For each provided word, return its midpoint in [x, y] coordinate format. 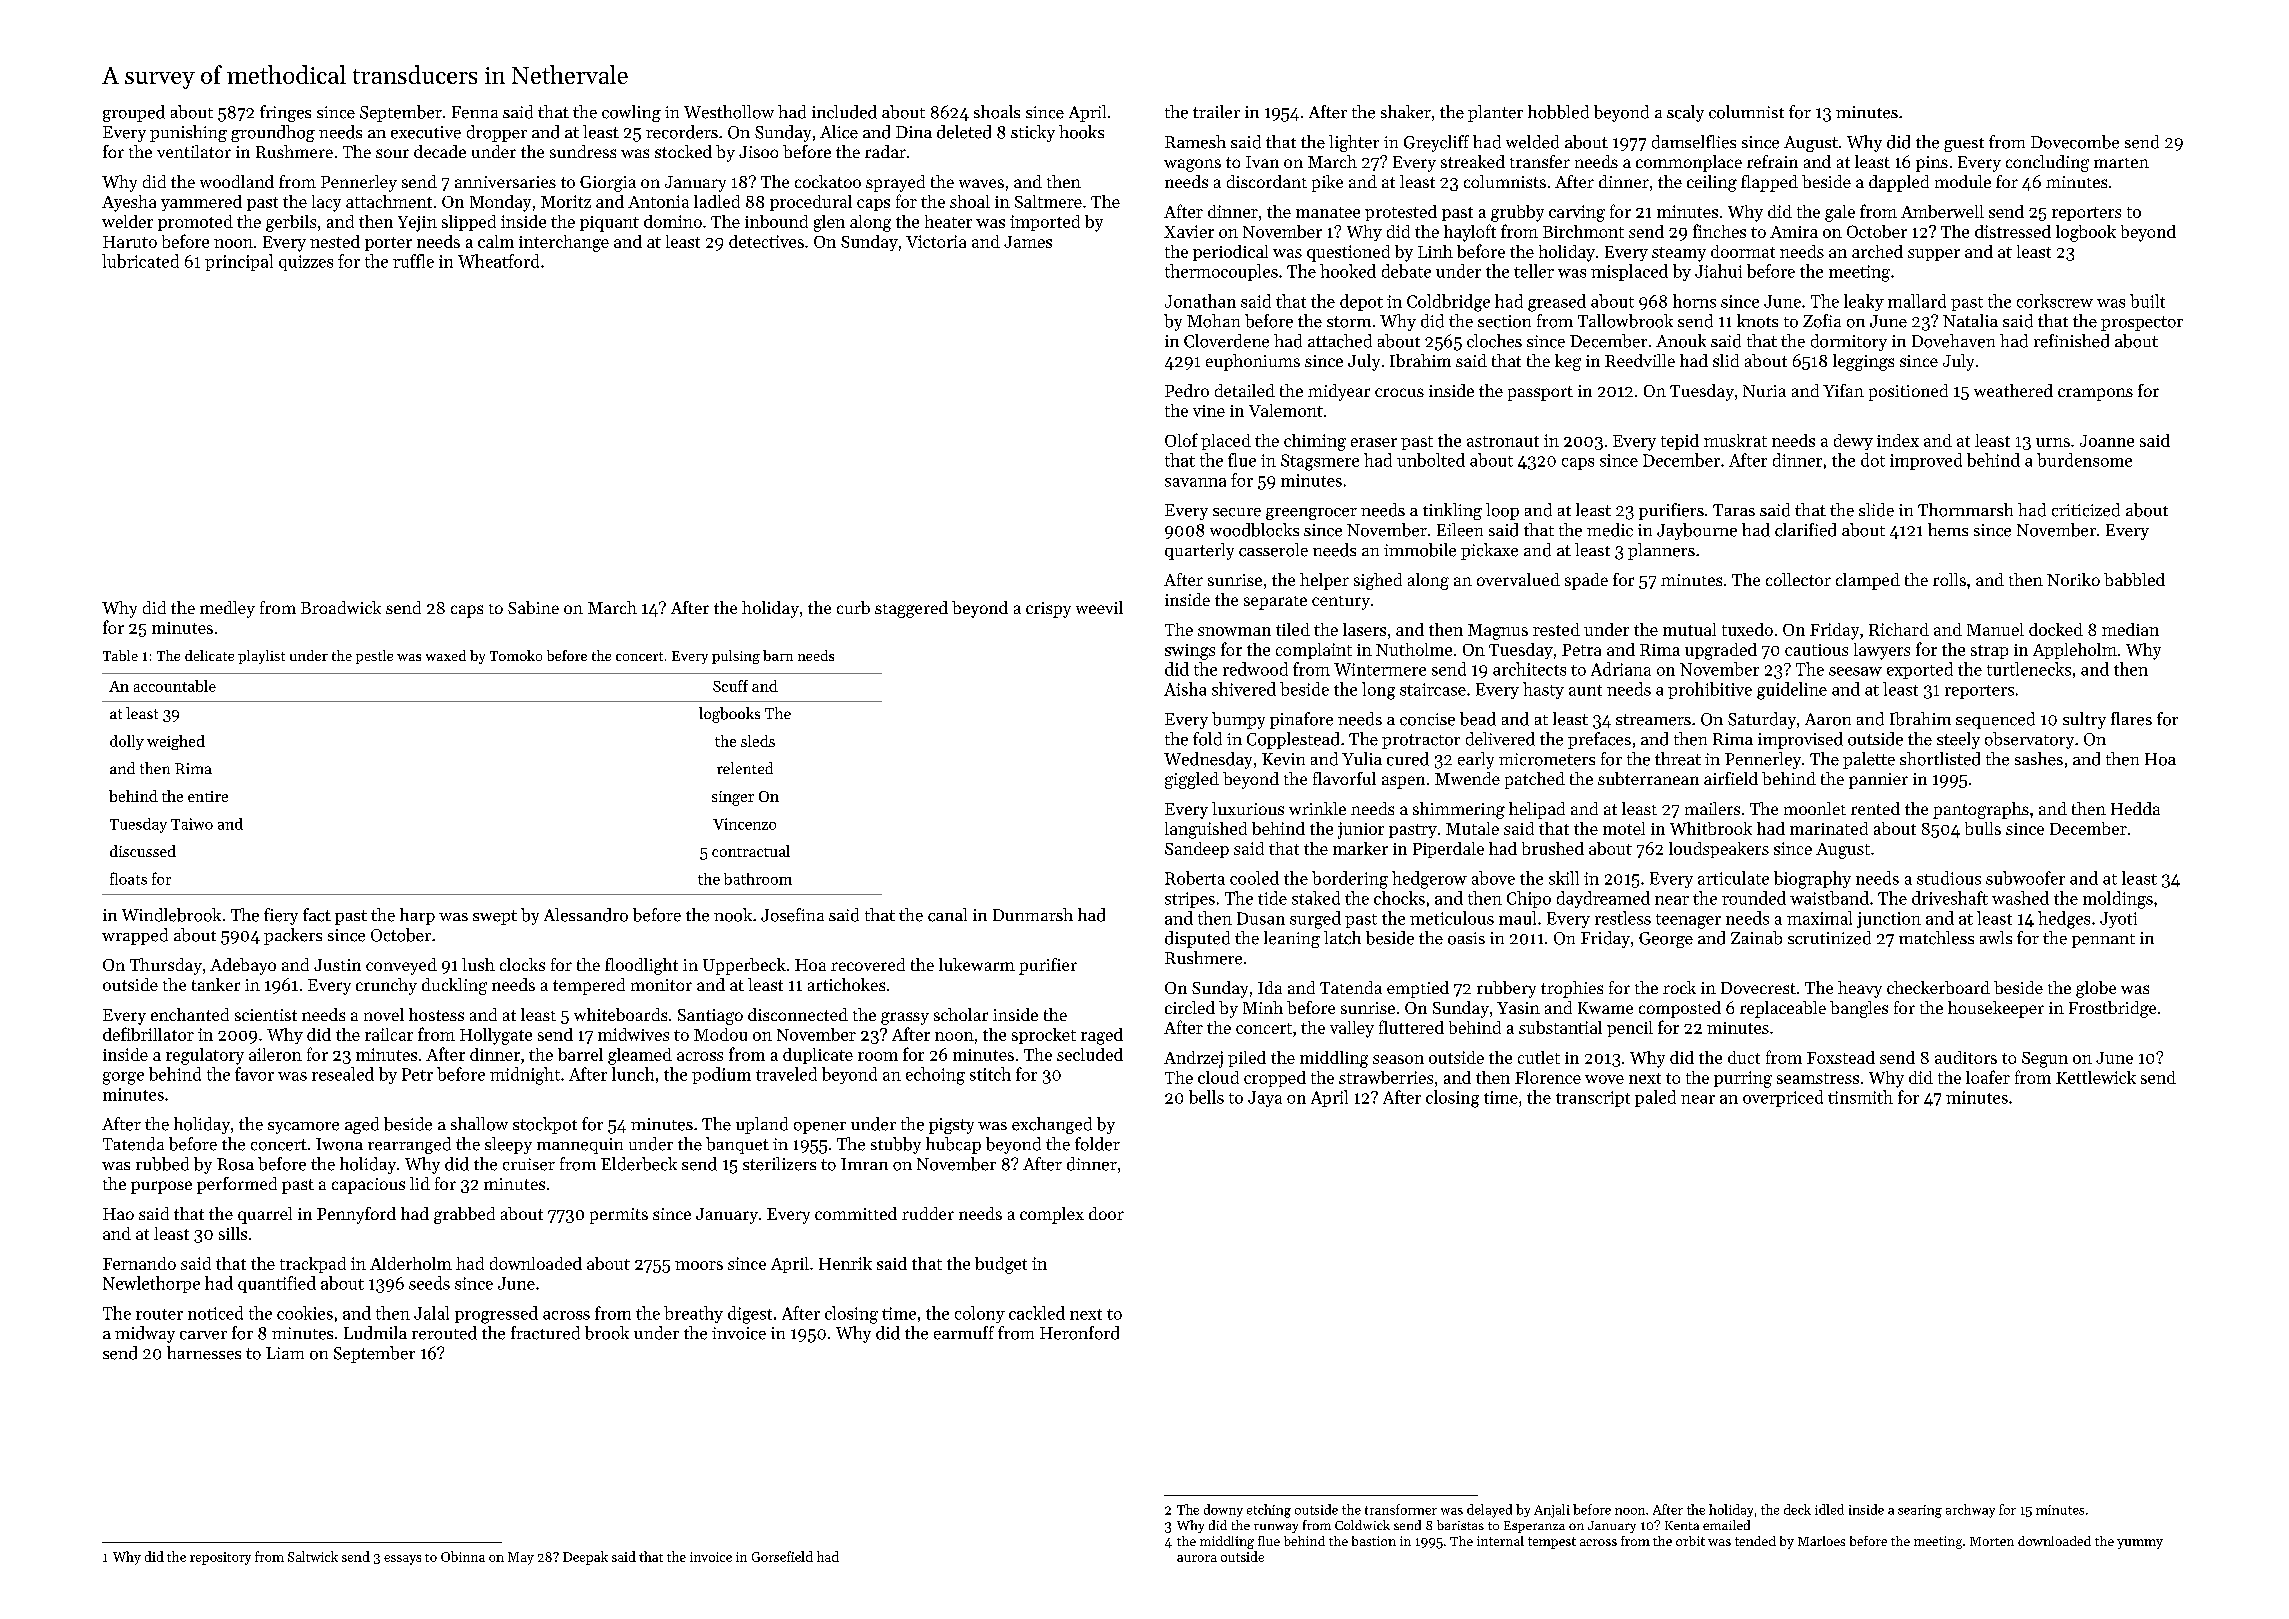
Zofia [1822, 321]
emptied [1418, 989]
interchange [564, 243]
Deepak [585, 1558]
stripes [1190, 900]
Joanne [2107, 441]
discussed [143, 851]
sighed [1378, 581]
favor [254, 1074]
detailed [1245, 390]
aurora [1197, 1558]
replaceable [1783, 1009]
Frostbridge [2112, 1009]
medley [227, 609]
